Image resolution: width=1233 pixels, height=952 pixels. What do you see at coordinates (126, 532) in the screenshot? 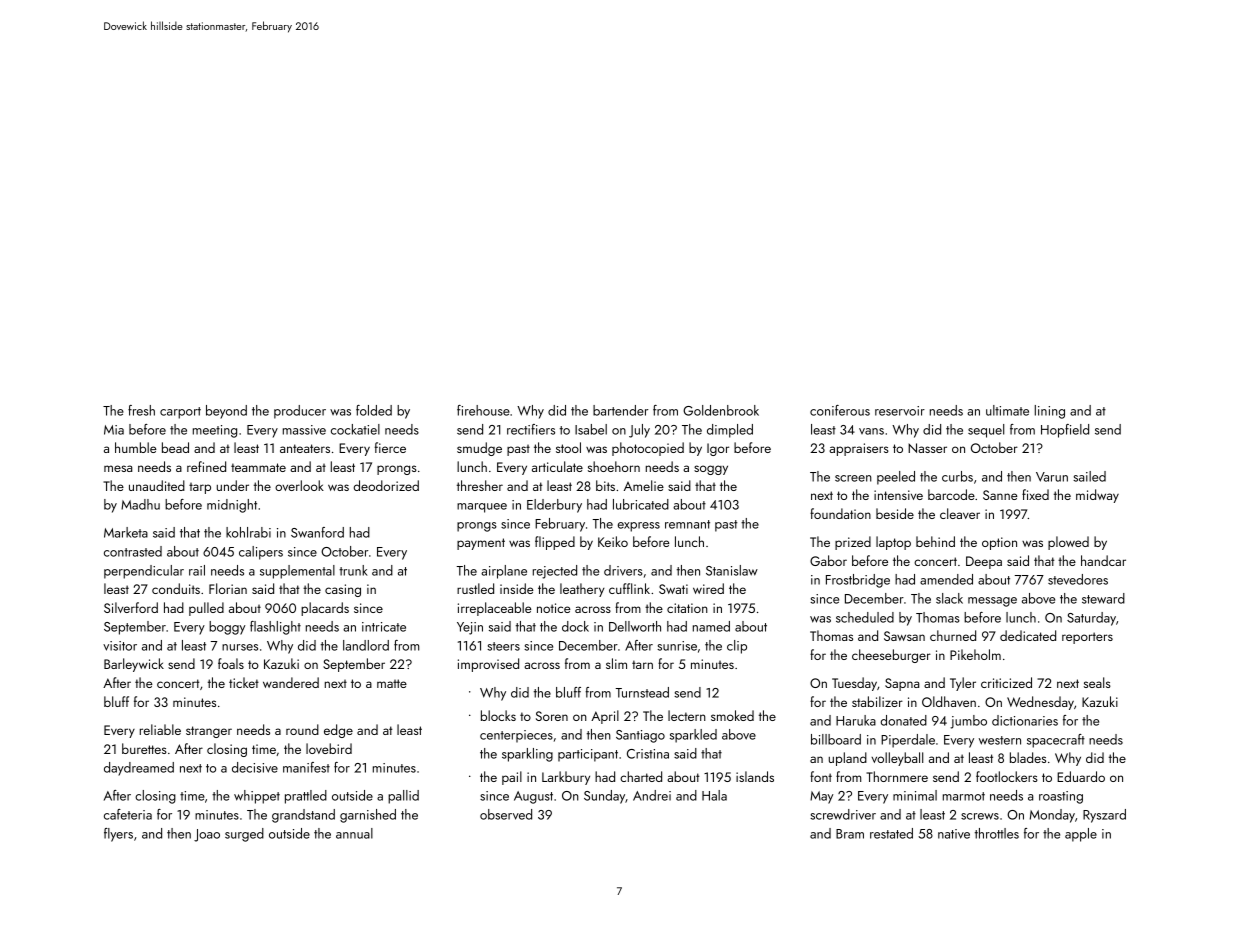
I see `Marketa` at bounding box center [126, 532].
